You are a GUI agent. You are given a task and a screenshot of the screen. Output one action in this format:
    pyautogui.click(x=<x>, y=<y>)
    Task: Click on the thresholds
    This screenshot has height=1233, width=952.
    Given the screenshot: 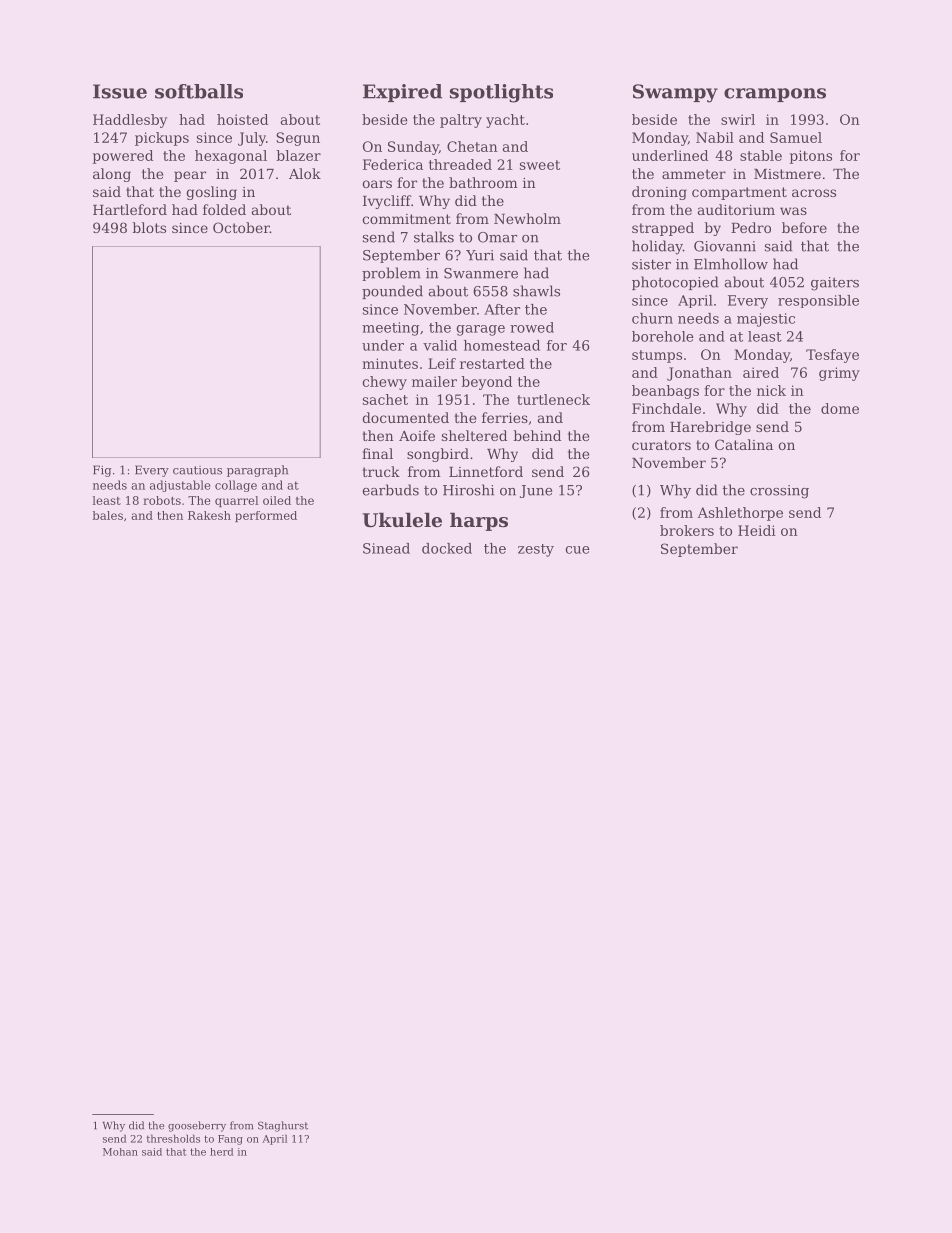 What is the action you would take?
    pyautogui.click(x=173, y=1138)
